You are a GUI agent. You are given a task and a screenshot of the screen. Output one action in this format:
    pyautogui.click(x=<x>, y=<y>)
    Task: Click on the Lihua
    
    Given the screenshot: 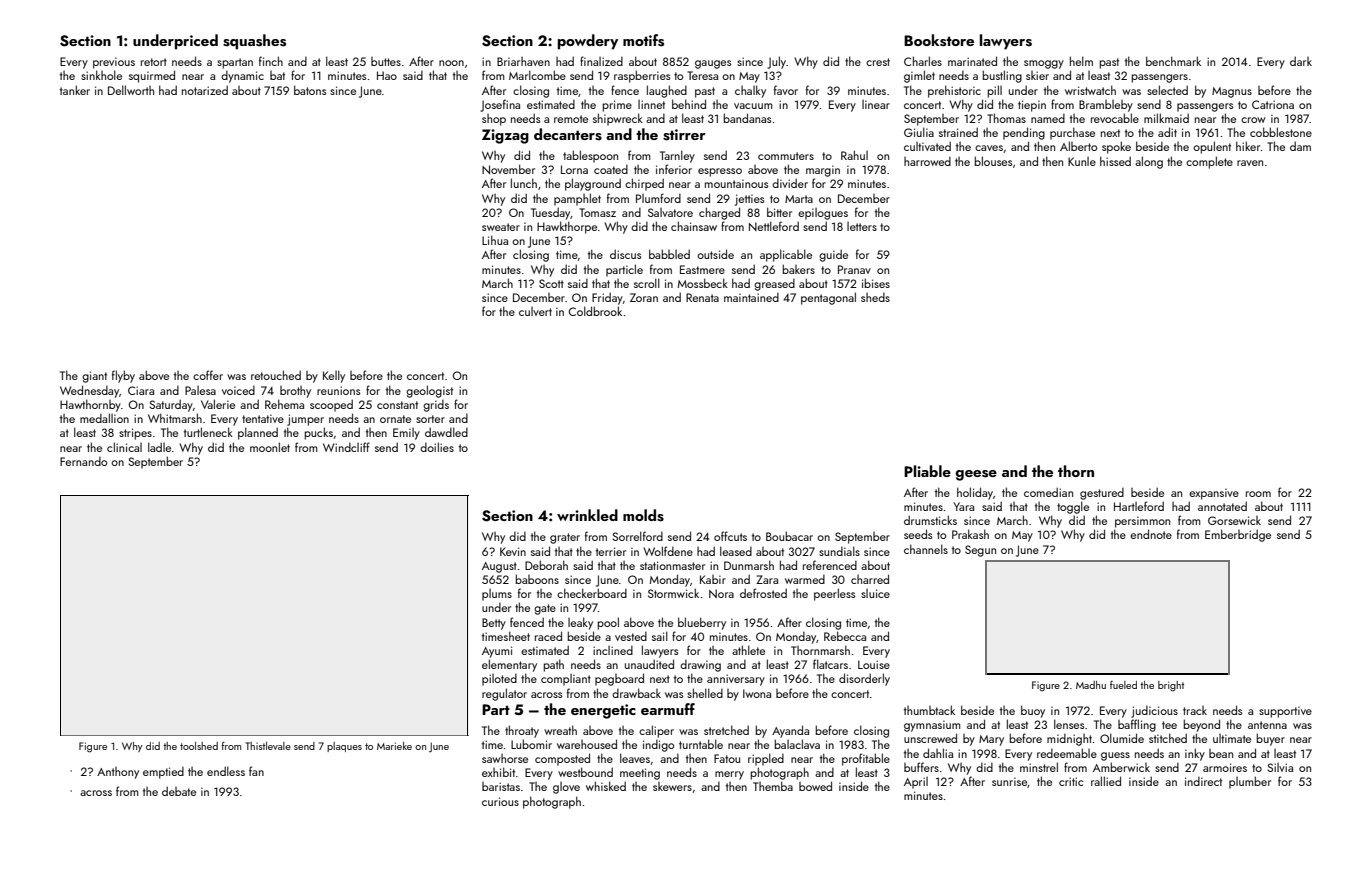 What is the action you would take?
    pyautogui.click(x=495, y=240)
